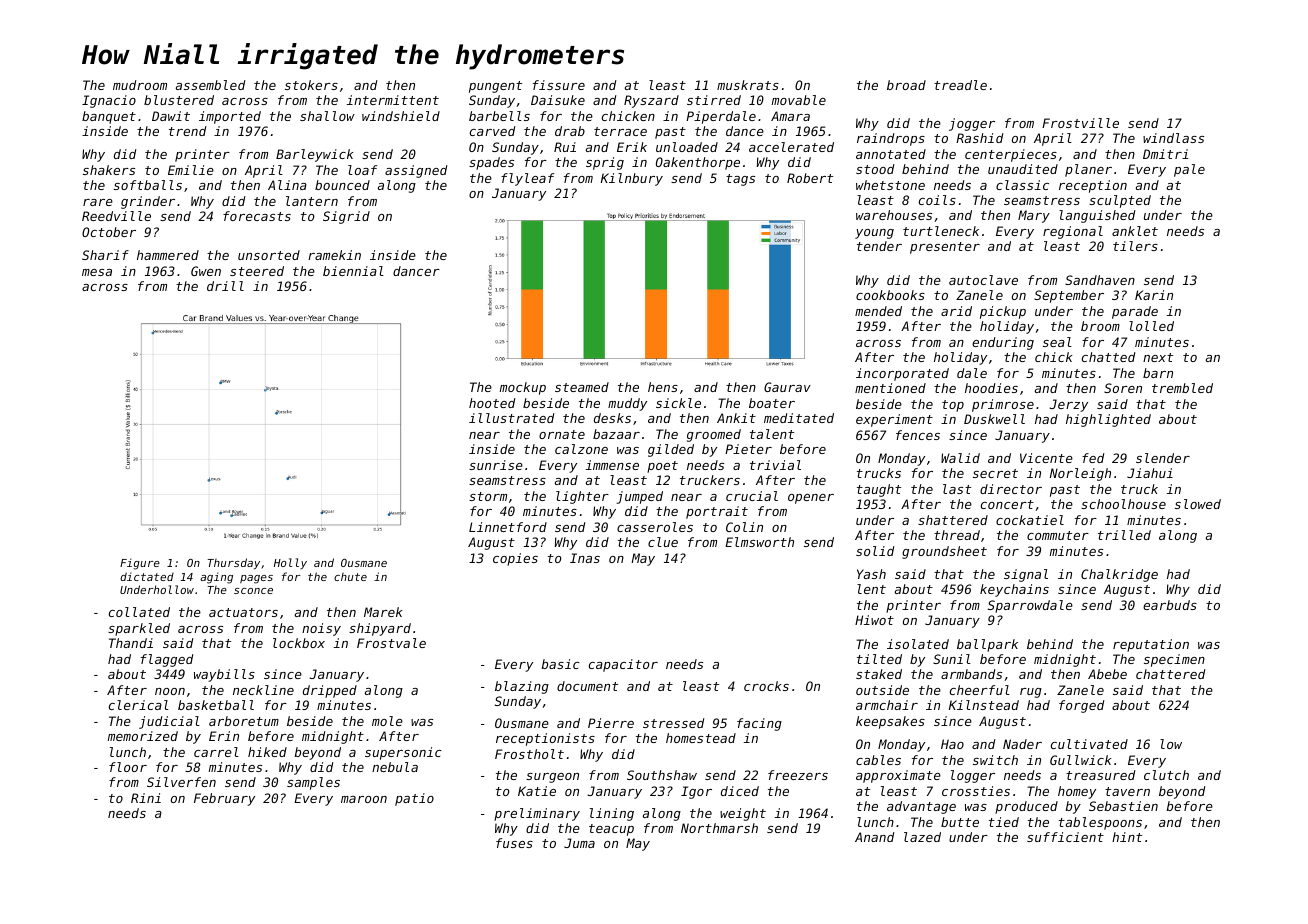 This screenshot has width=1308, height=924. Describe the element at coordinates (147, 576) in the screenshot. I see `dictated` at that location.
